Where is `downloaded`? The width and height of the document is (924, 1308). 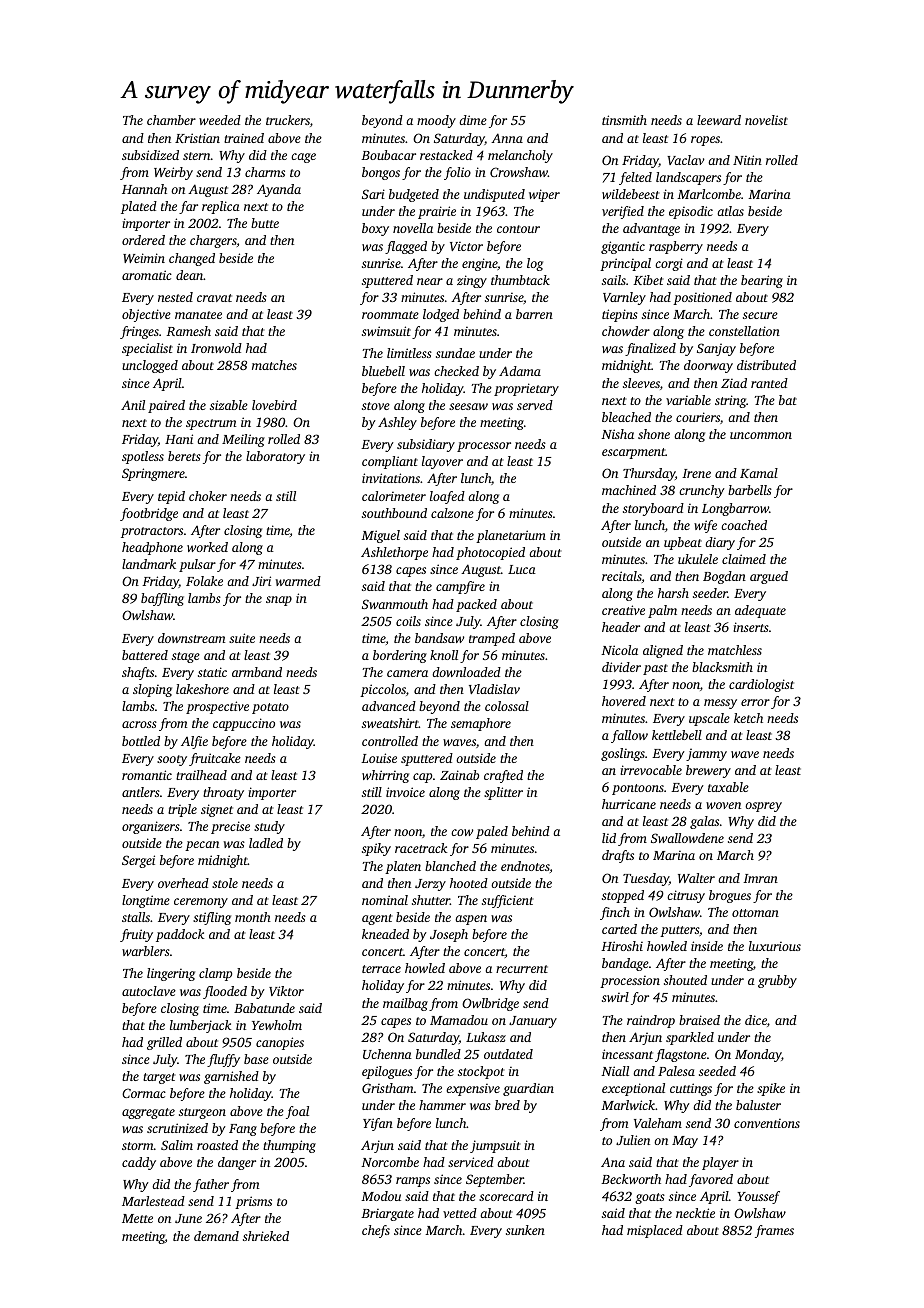 downloaded is located at coordinates (466, 672).
